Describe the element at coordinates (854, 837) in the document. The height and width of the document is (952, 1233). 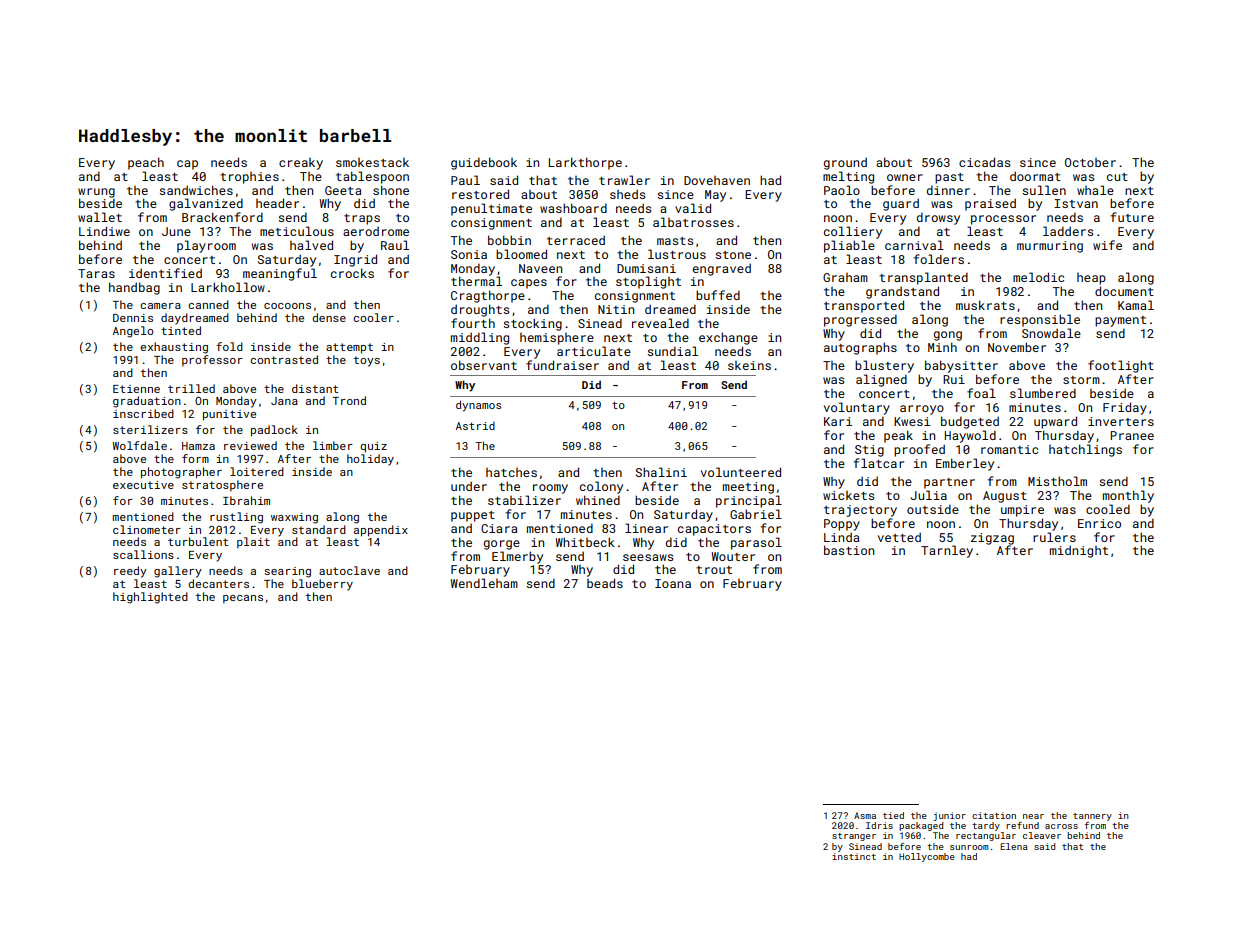
I see `stranger` at that location.
